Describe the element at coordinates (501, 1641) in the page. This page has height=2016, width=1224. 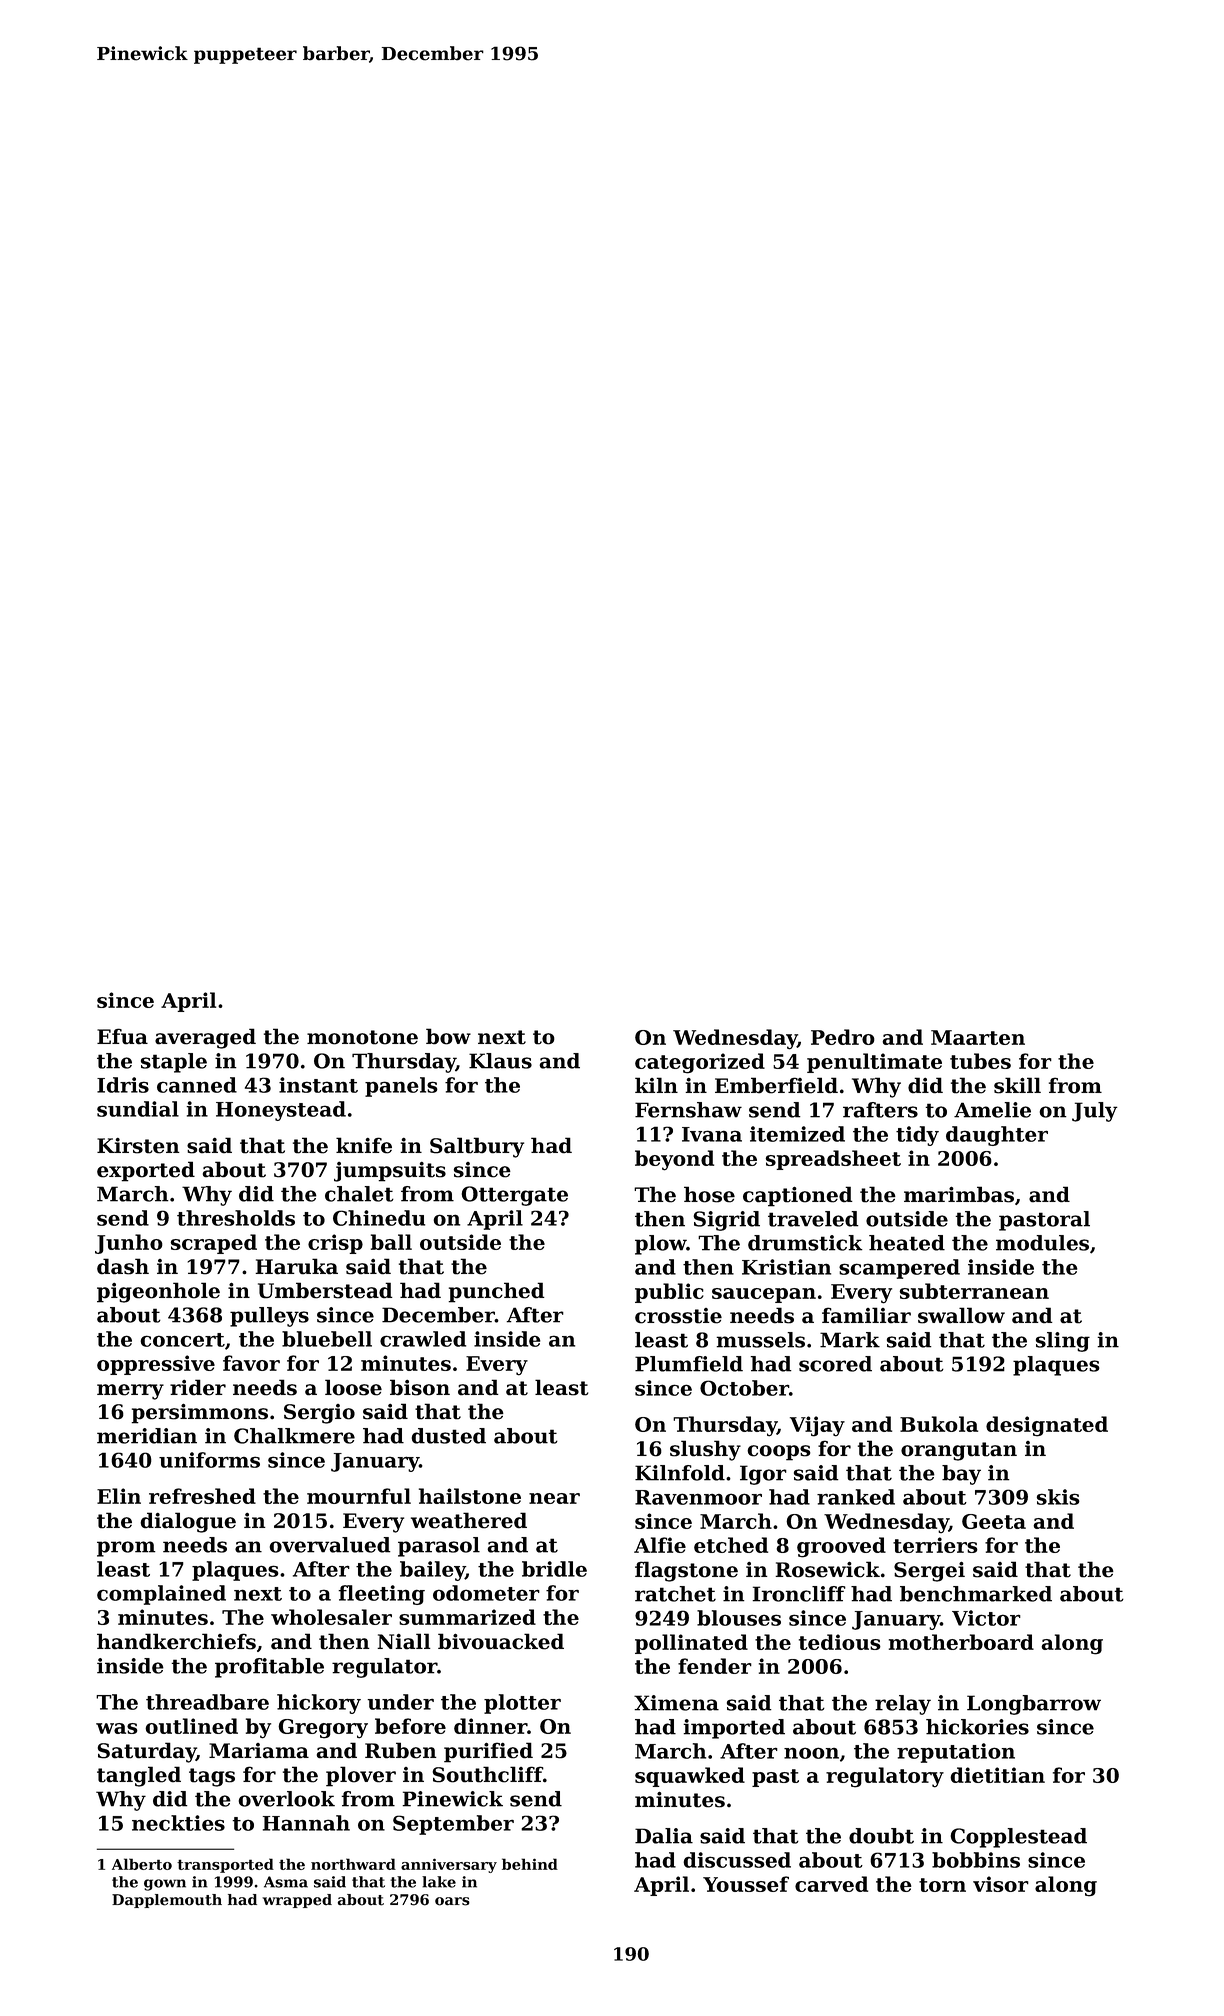
I see `bivouacked` at that location.
